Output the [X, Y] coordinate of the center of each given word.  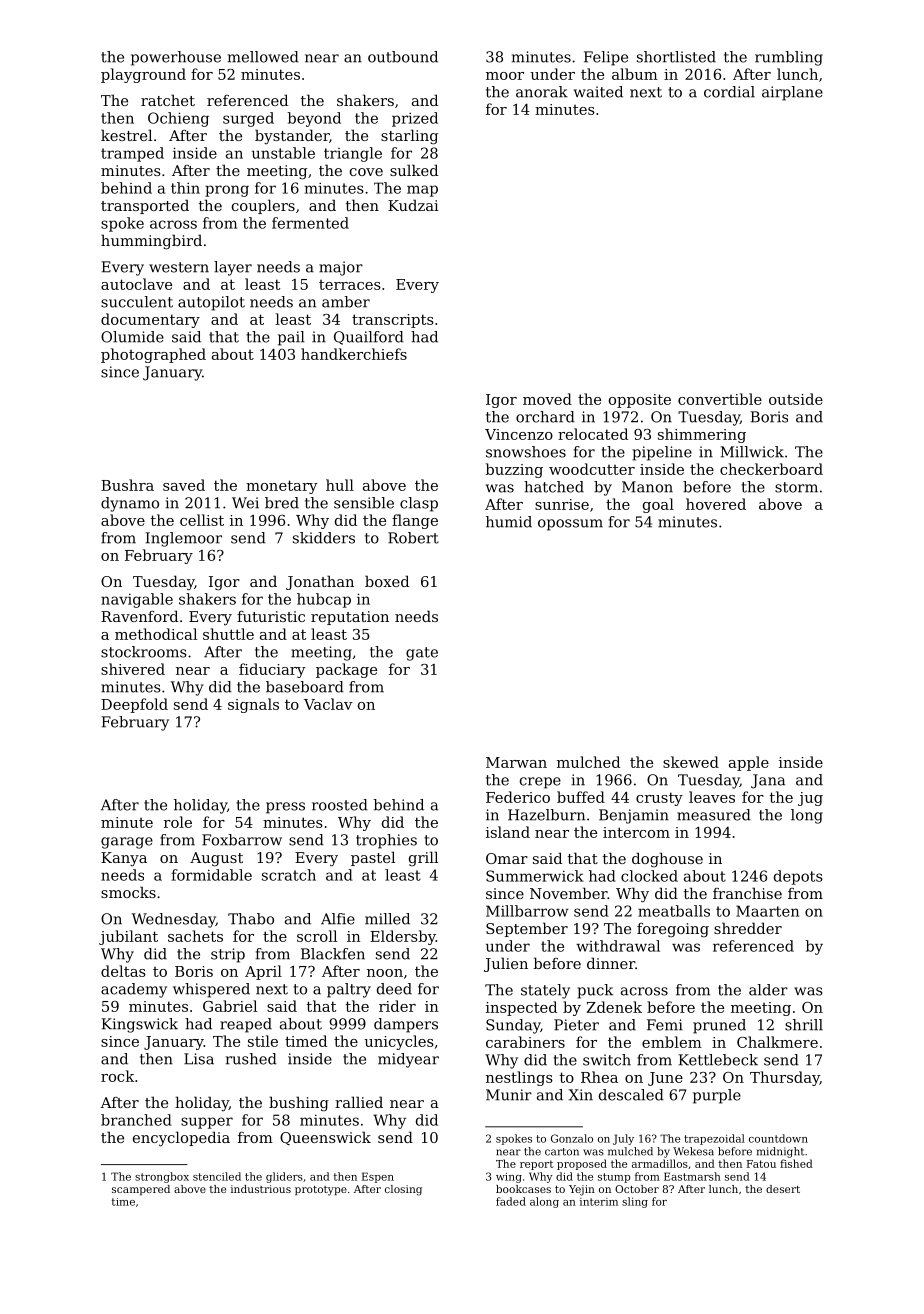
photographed [153, 355]
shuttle [228, 634]
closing [403, 1190]
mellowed [263, 57]
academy [134, 990]
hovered [716, 504]
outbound [403, 57]
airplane [792, 93]
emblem [672, 1042]
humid [509, 522]
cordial [729, 92]
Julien [506, 964]
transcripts [393, 321]
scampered [141, 1190]
